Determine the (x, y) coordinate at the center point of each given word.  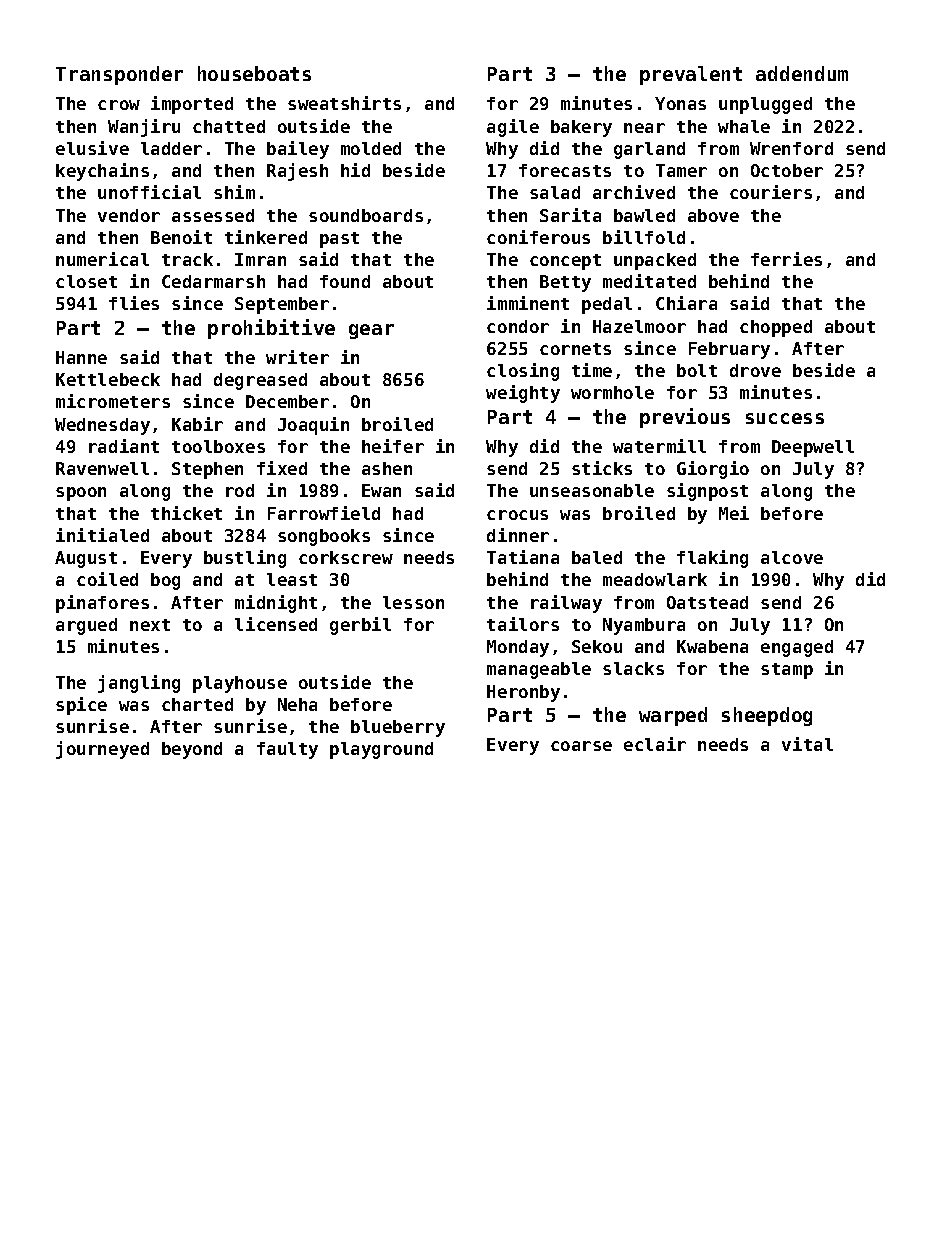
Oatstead (707, 602)
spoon (81, 494)
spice (81, 706)
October (787, 170)
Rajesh (297, 172)
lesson (413, 602)
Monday (518, 648)
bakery (581, 128)
